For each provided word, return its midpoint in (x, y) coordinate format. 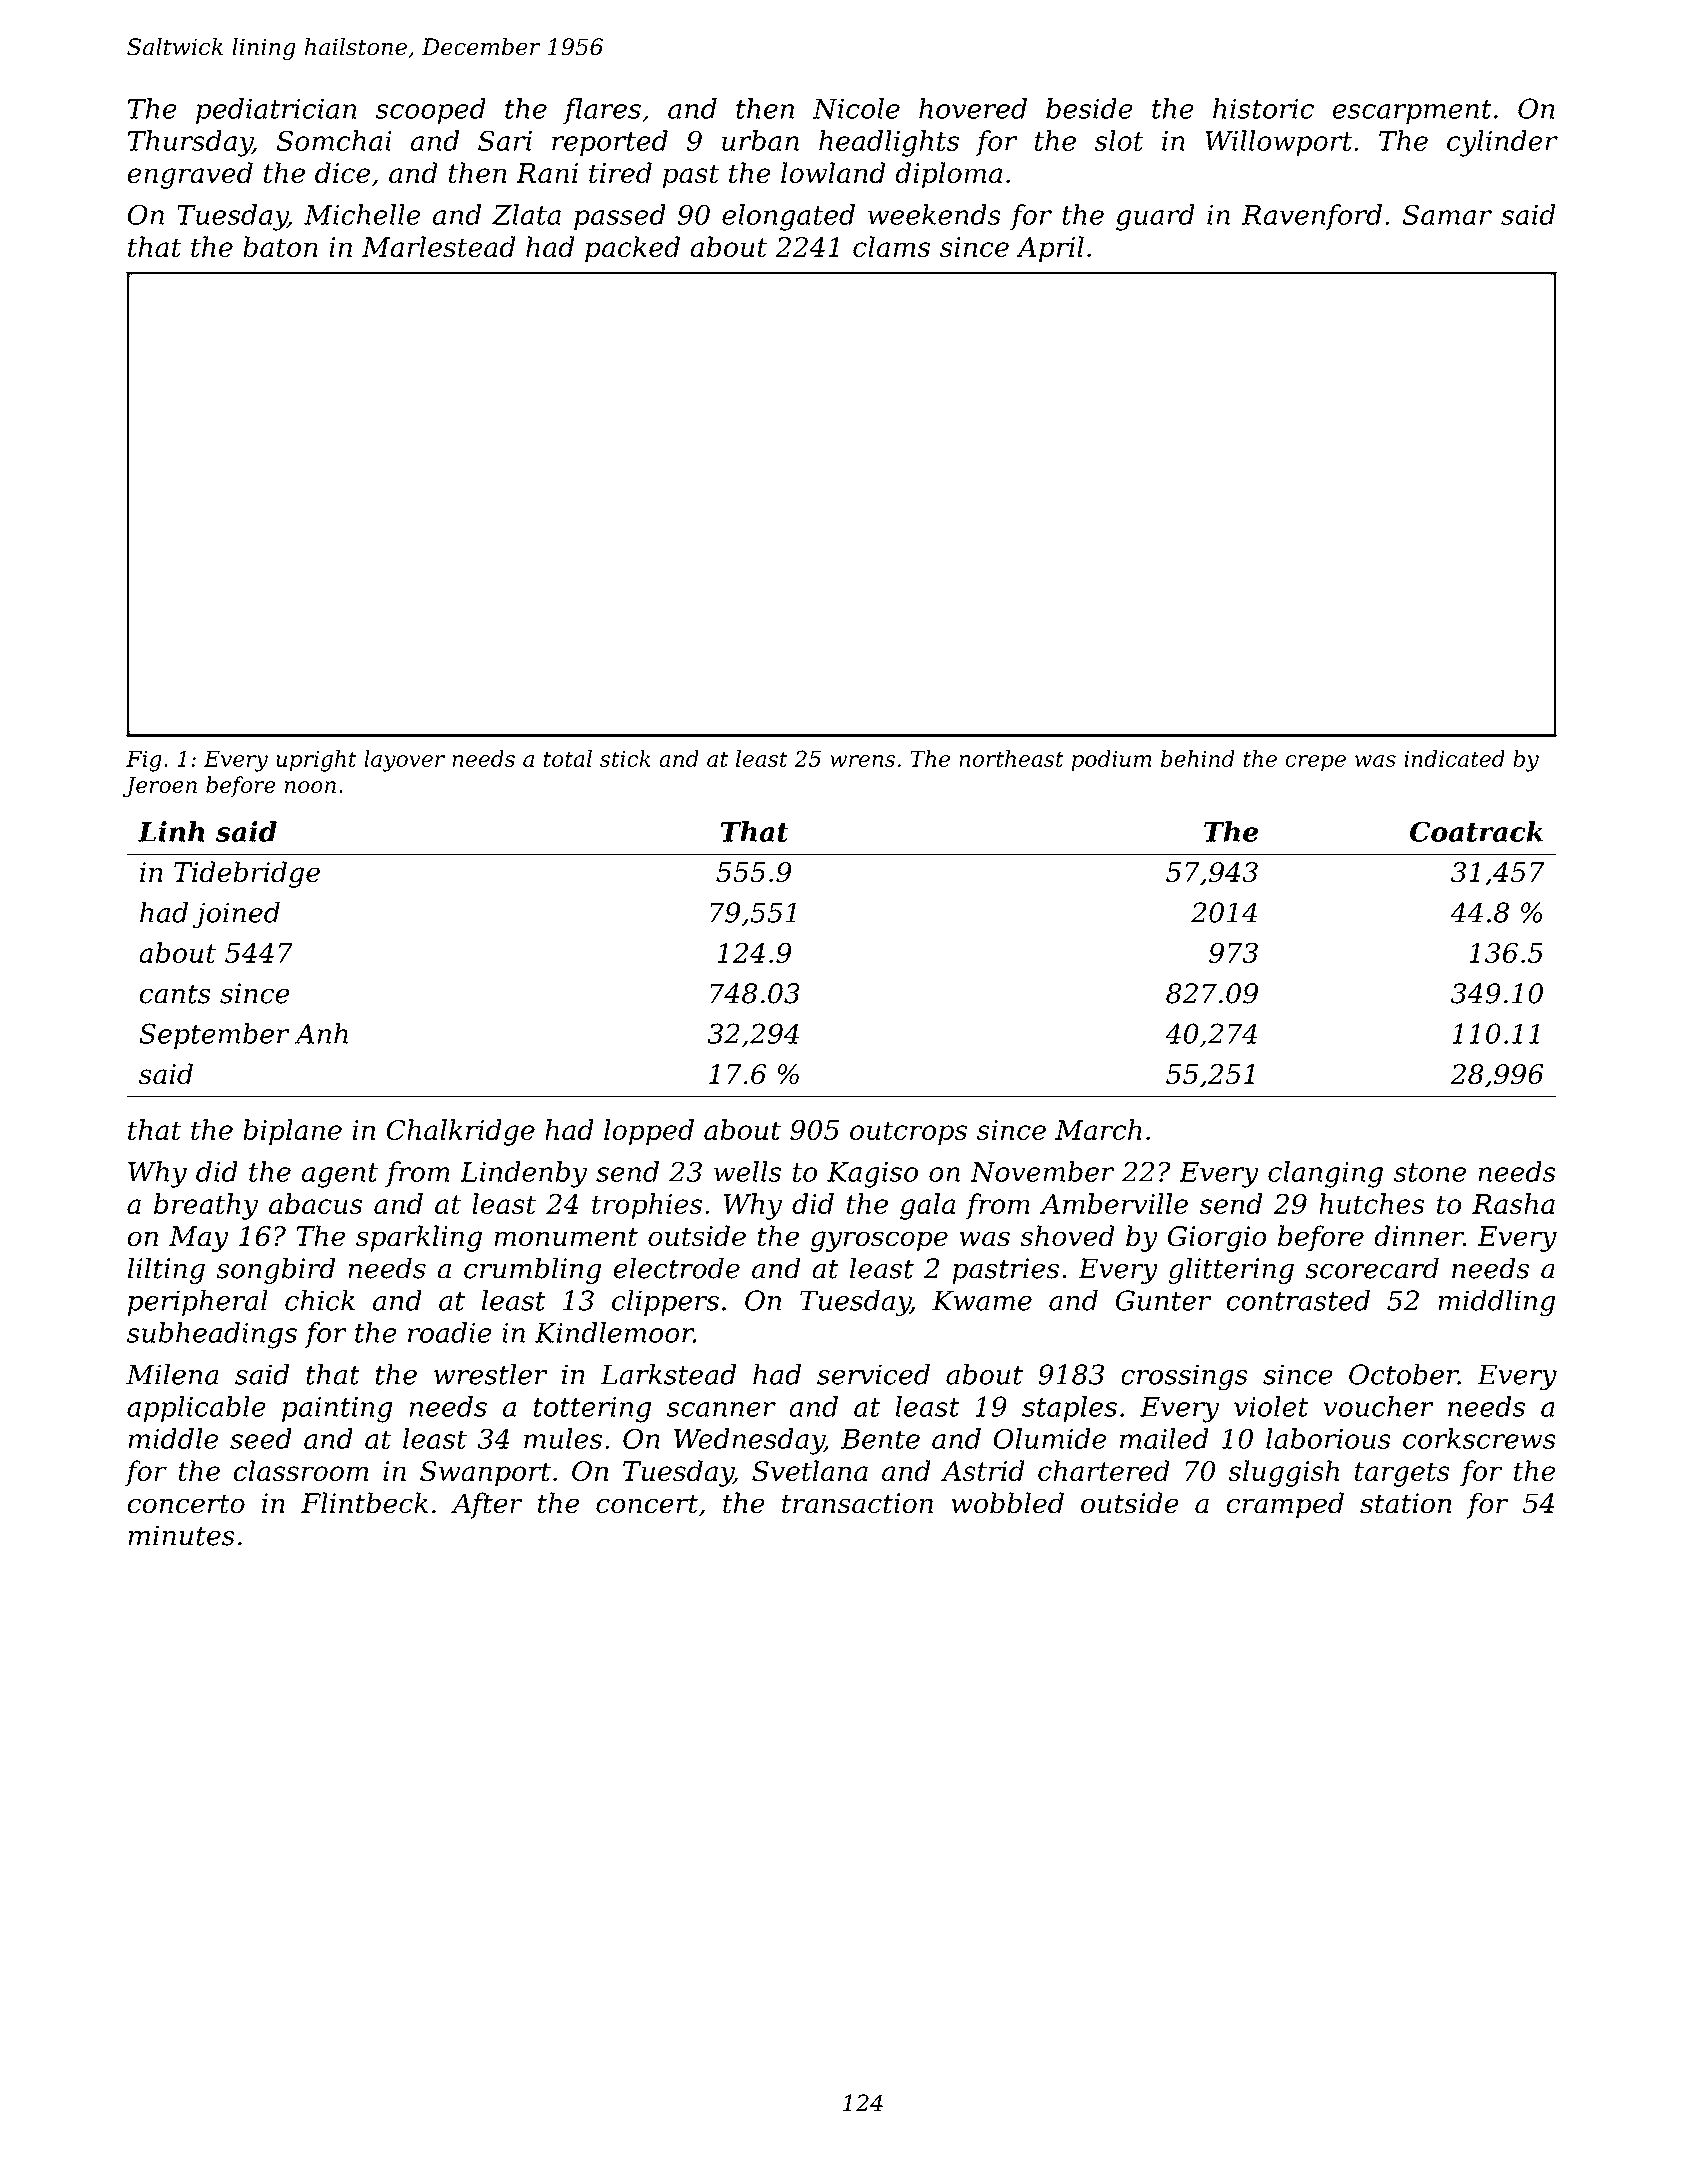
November (1042, 1171)
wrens (862, 761)
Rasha (1513, 1203)
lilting (166, 1270)
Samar (1447, 214)
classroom (300, 1470)
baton (280, 246)
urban (760, 140)
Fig (144, 761)
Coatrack (1476, 831)
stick (625, 758)
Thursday (190, 143)
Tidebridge (247, 874)
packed (632, 249)
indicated (1454, 758)
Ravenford (1312, 217)
